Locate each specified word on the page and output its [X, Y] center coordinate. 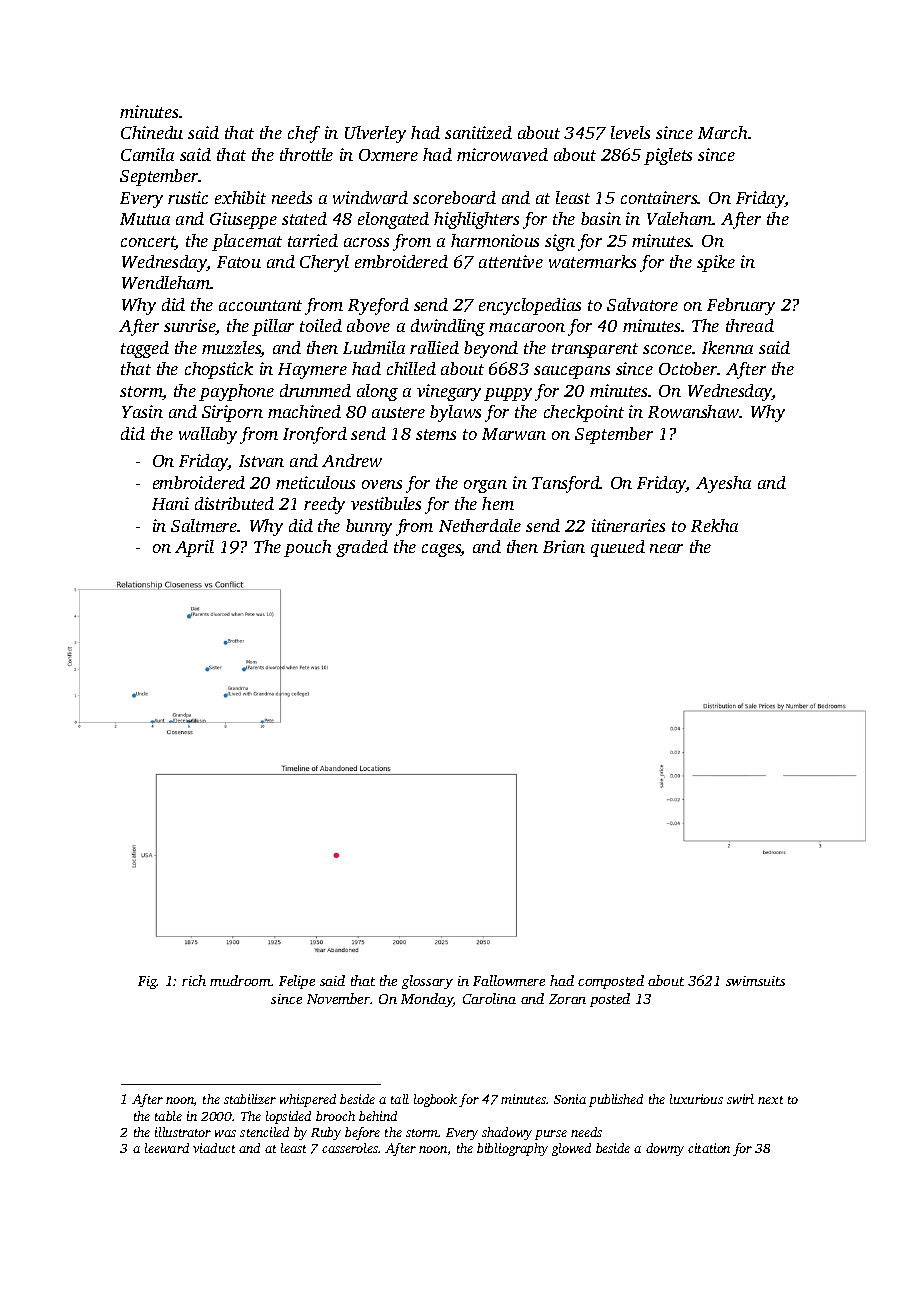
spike [716, 263]
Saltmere [204, 525]
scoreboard [454, 197]
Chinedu [152, 132]
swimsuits [755, 981]
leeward [167, 1148]
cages [441, 550]
